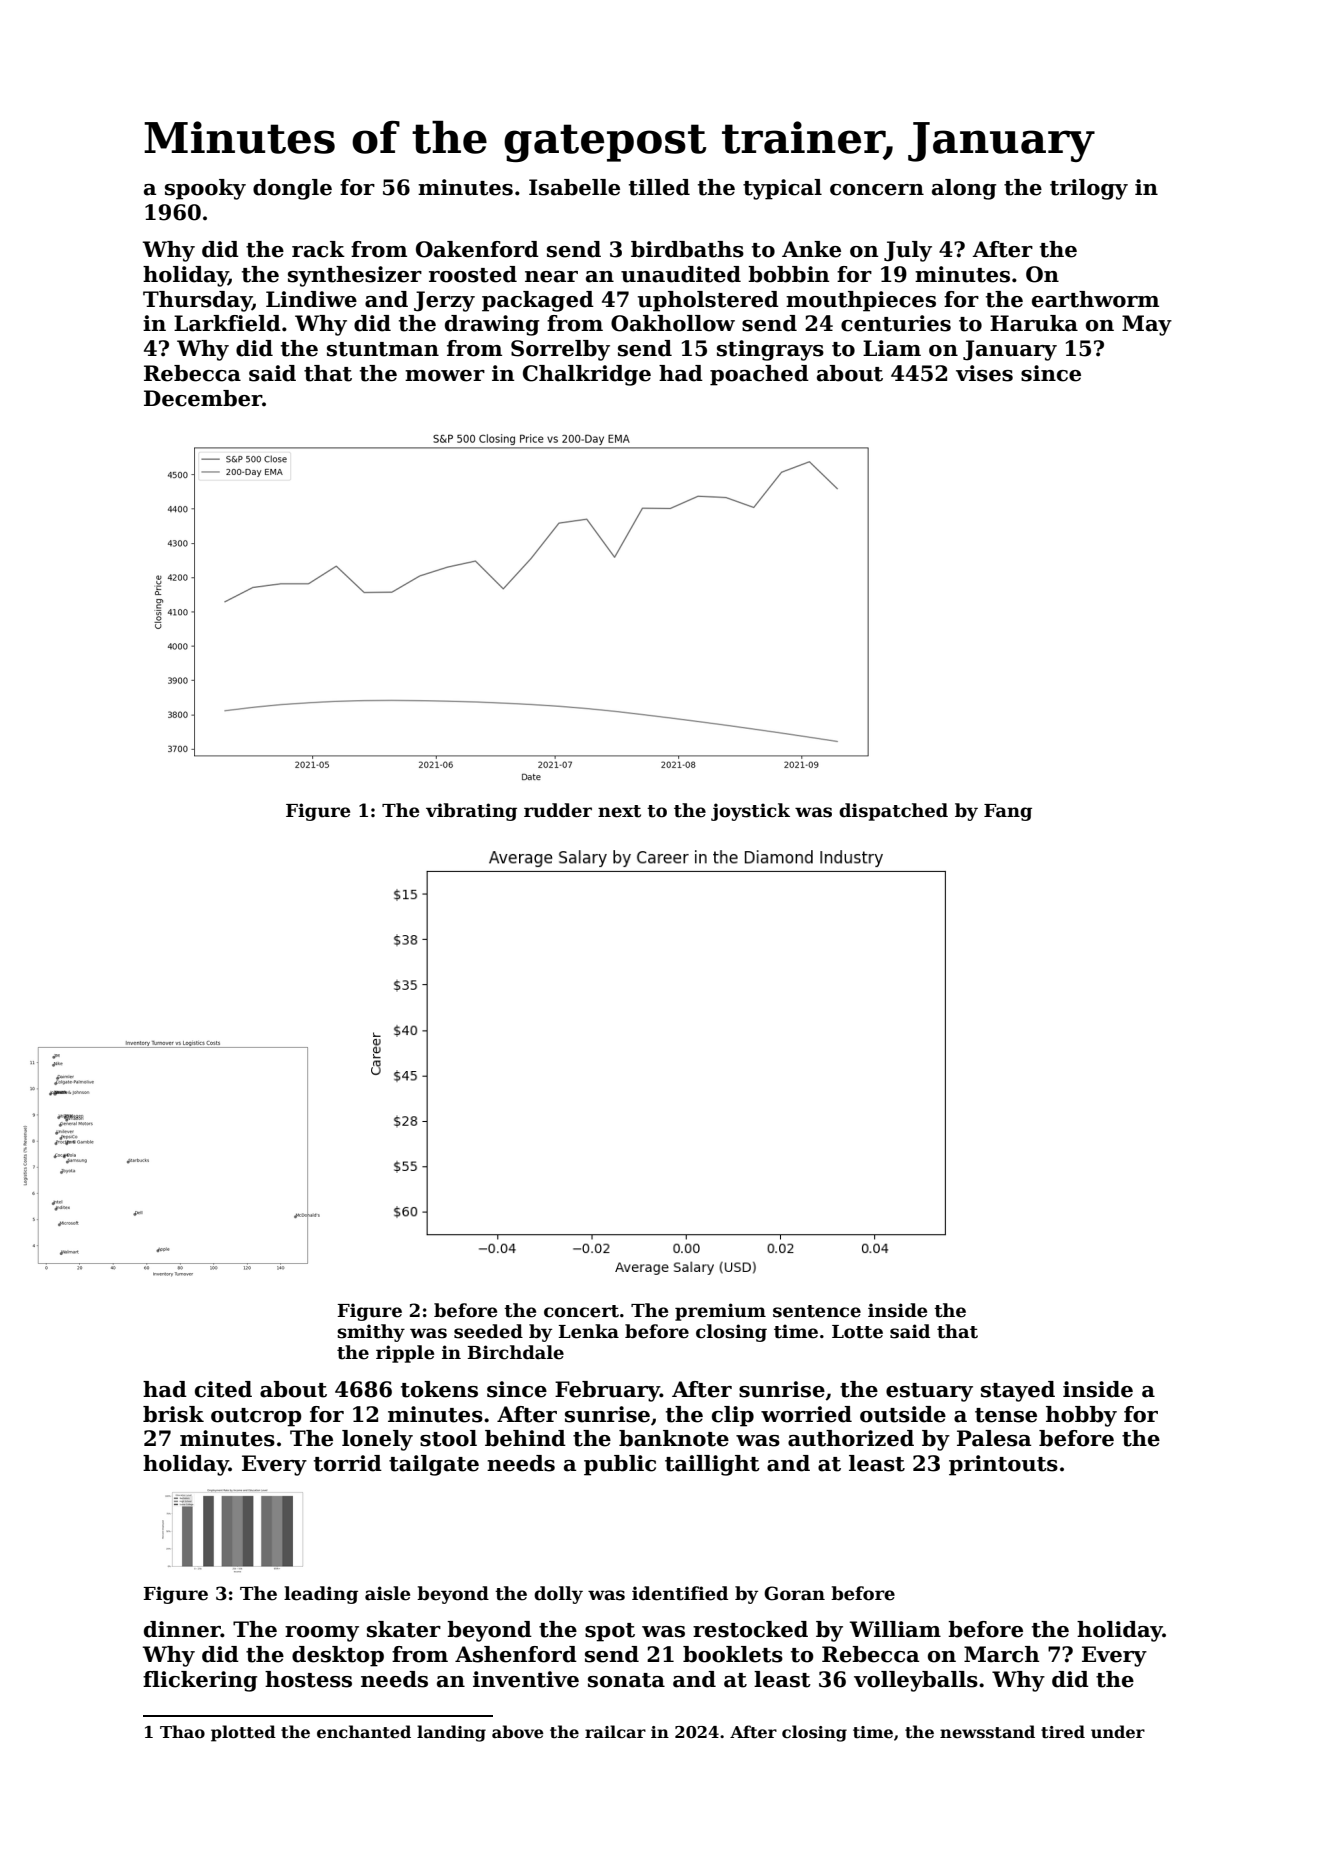  What do you see at coordinates (712, 1465) in the screenshot?
I see `taillight` at bounding box center [712, 1465].
